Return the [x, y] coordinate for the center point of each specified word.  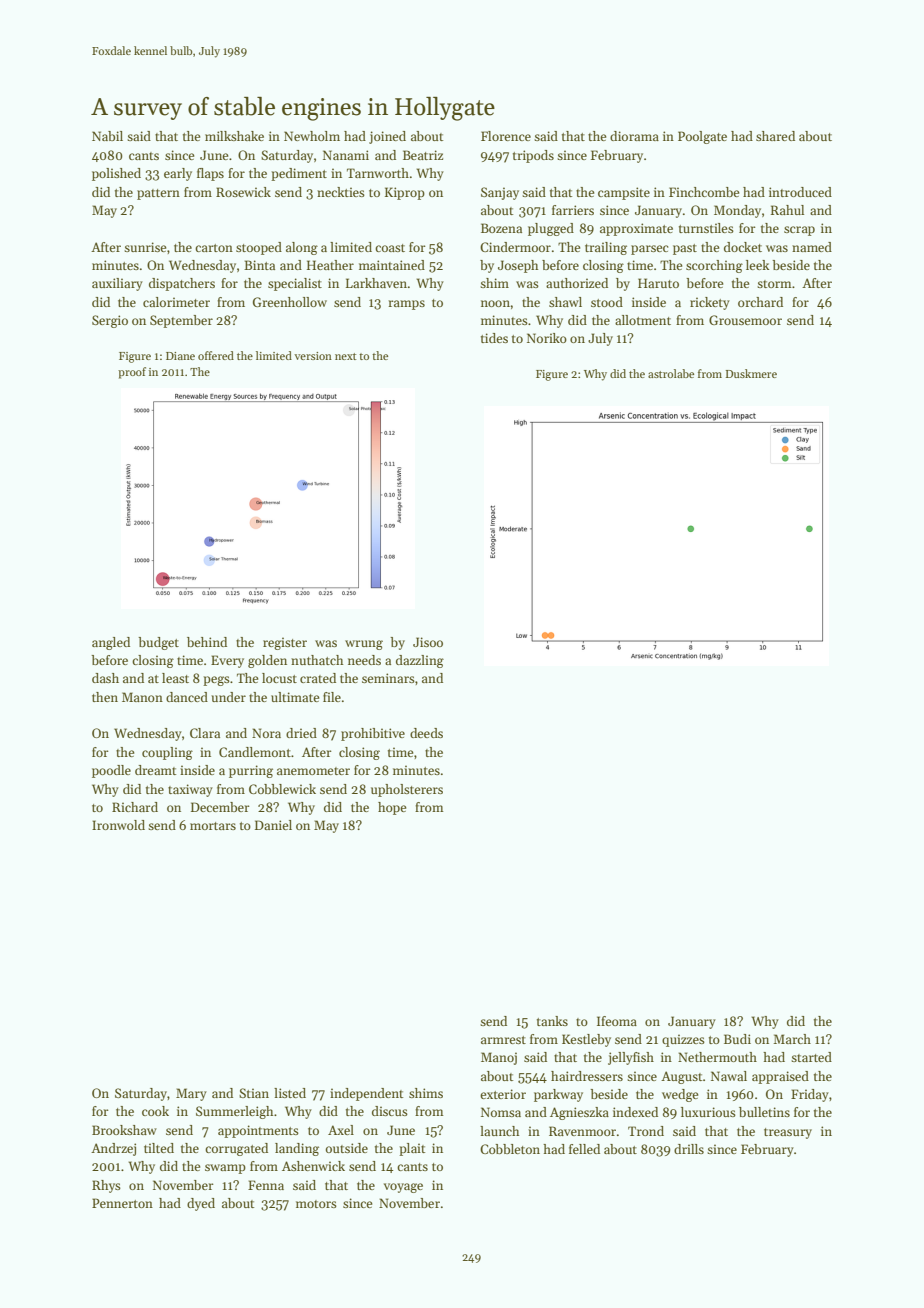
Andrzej [113, 1149]
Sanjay [500, 193]
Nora [266, 733]
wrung [364, 645]
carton [214, 248]
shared [775, 136]
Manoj [499, 1058]
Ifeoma [617, 1021]
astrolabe [671, 373]
